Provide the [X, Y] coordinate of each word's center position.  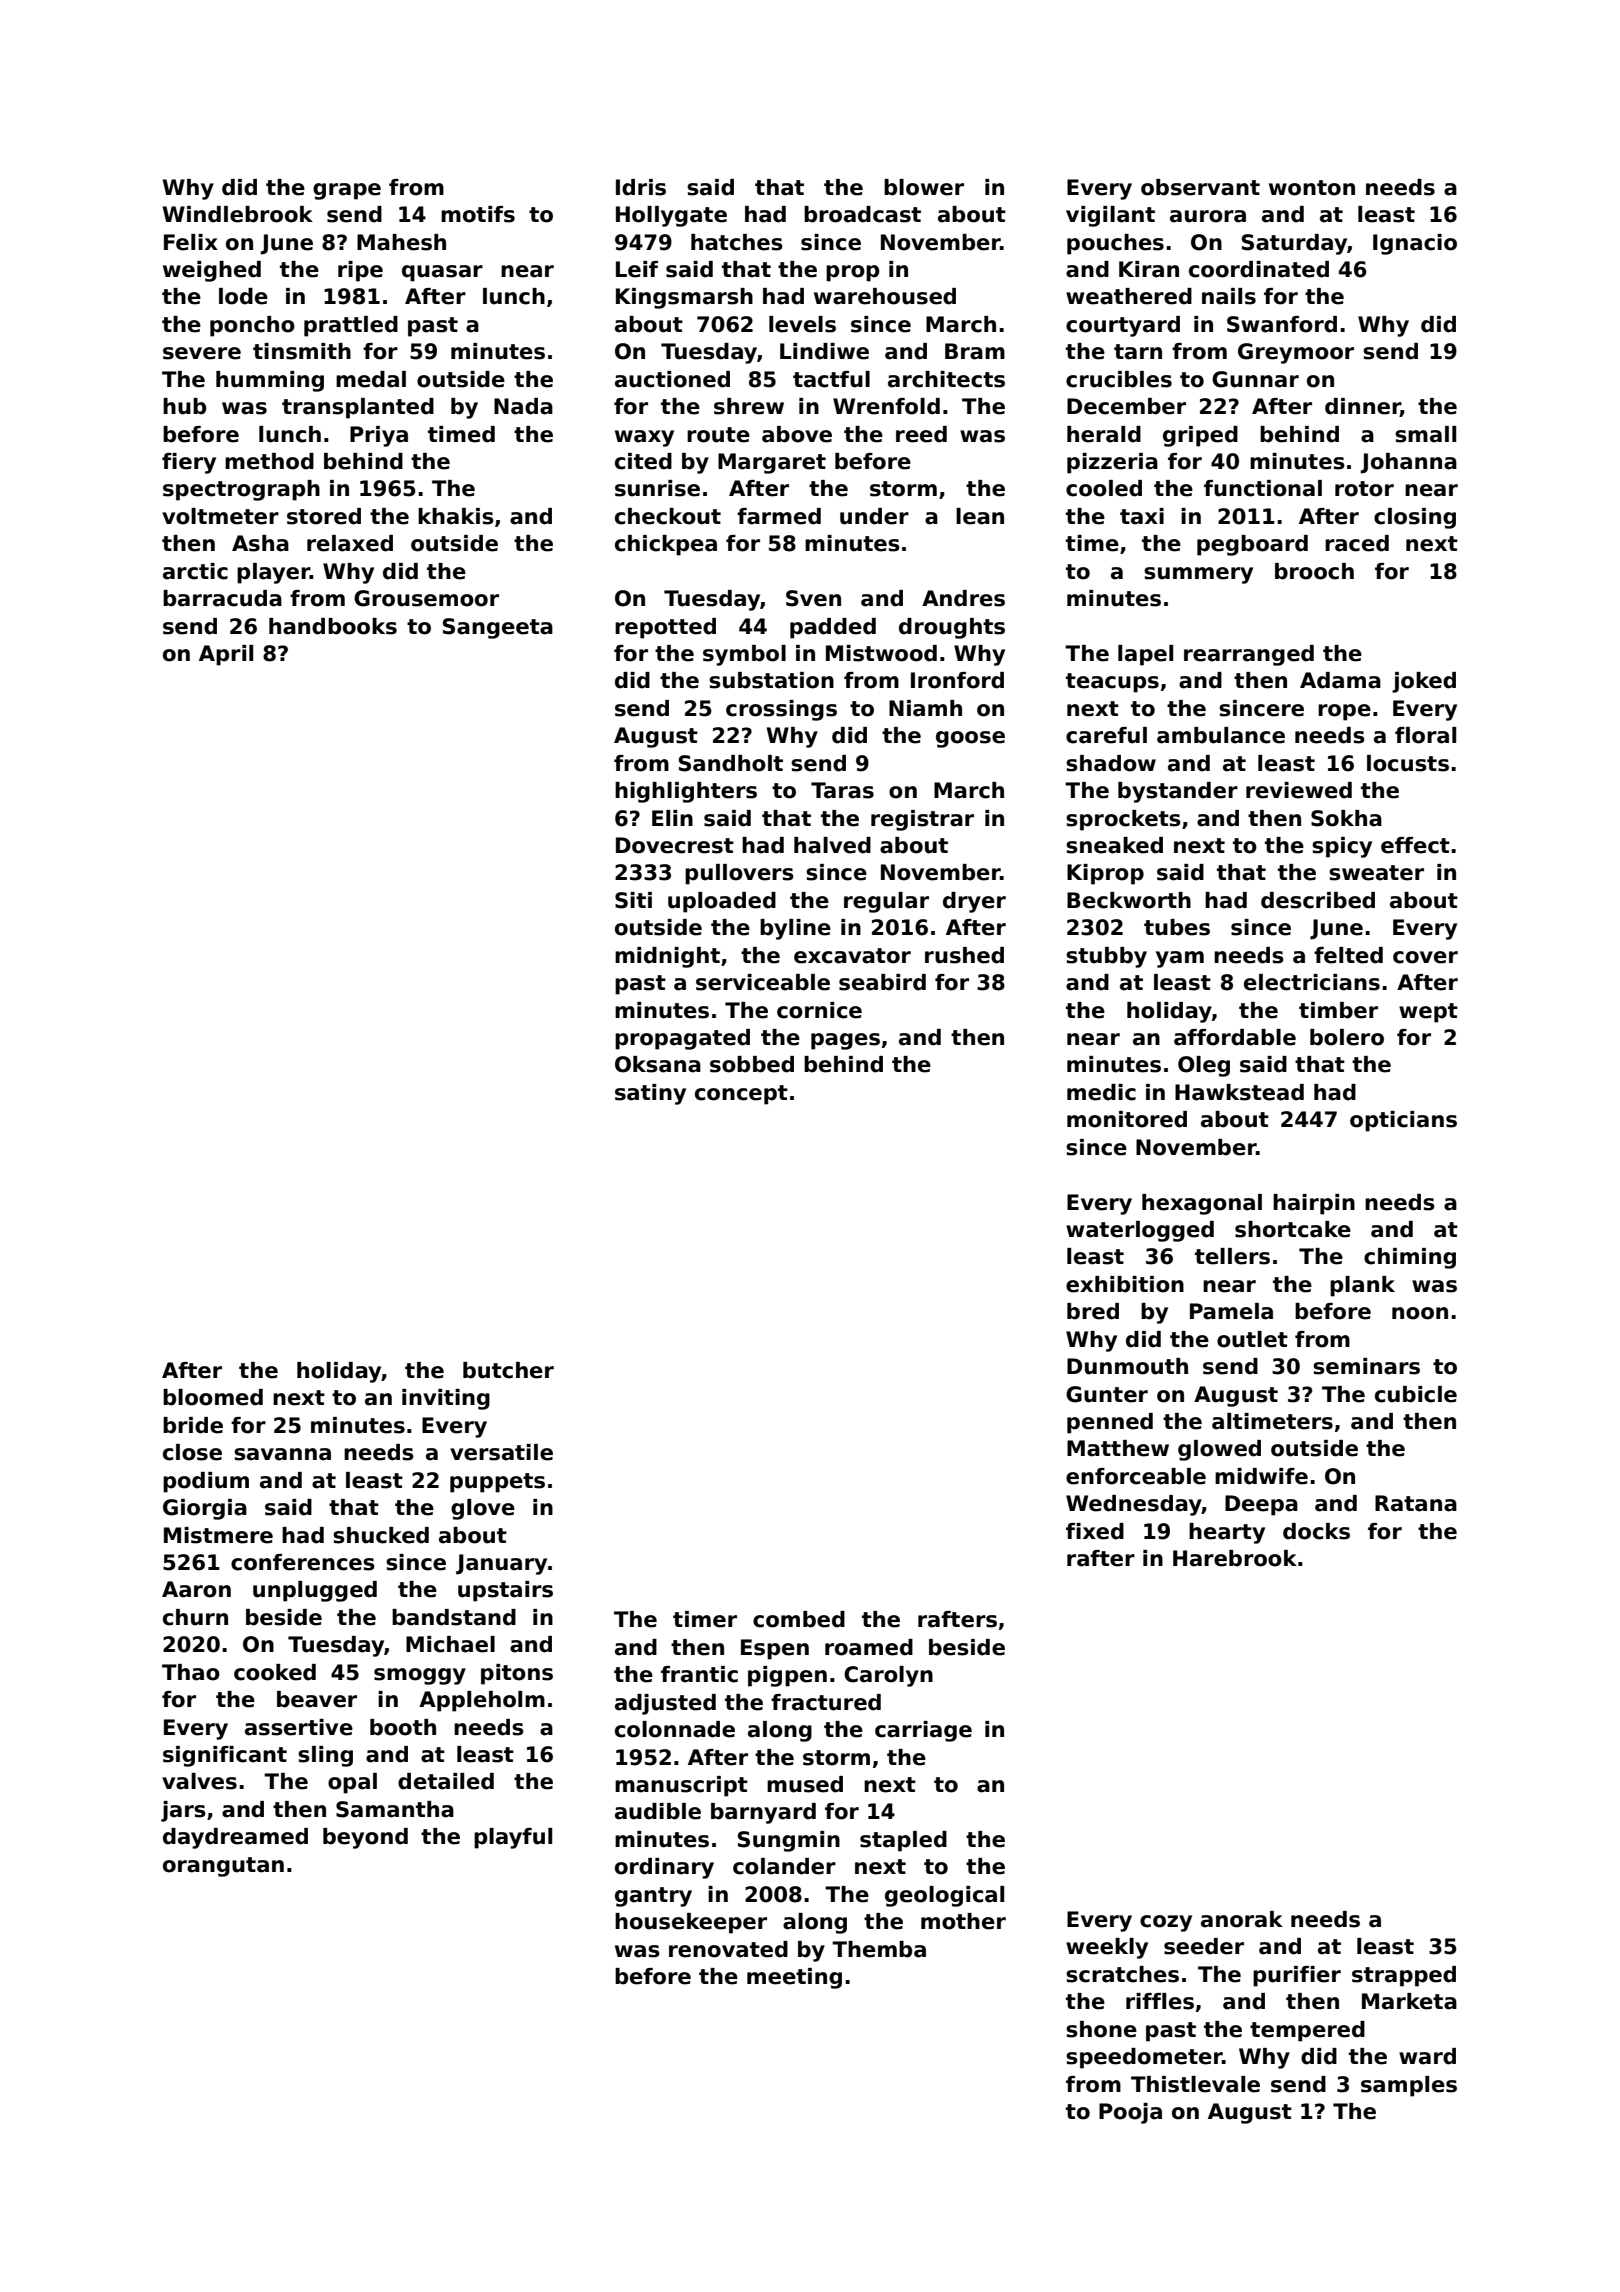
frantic [699, 1674]
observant [1200, 187]
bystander [1178, 792]
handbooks [333, 626]
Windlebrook [238, 214]
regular [886, 902]
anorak [1242, 1919]
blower [924, 187]
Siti [633, 900]
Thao [191, 1672]
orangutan [223, 1867]
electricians [1312, 982]
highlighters [686, 792]
